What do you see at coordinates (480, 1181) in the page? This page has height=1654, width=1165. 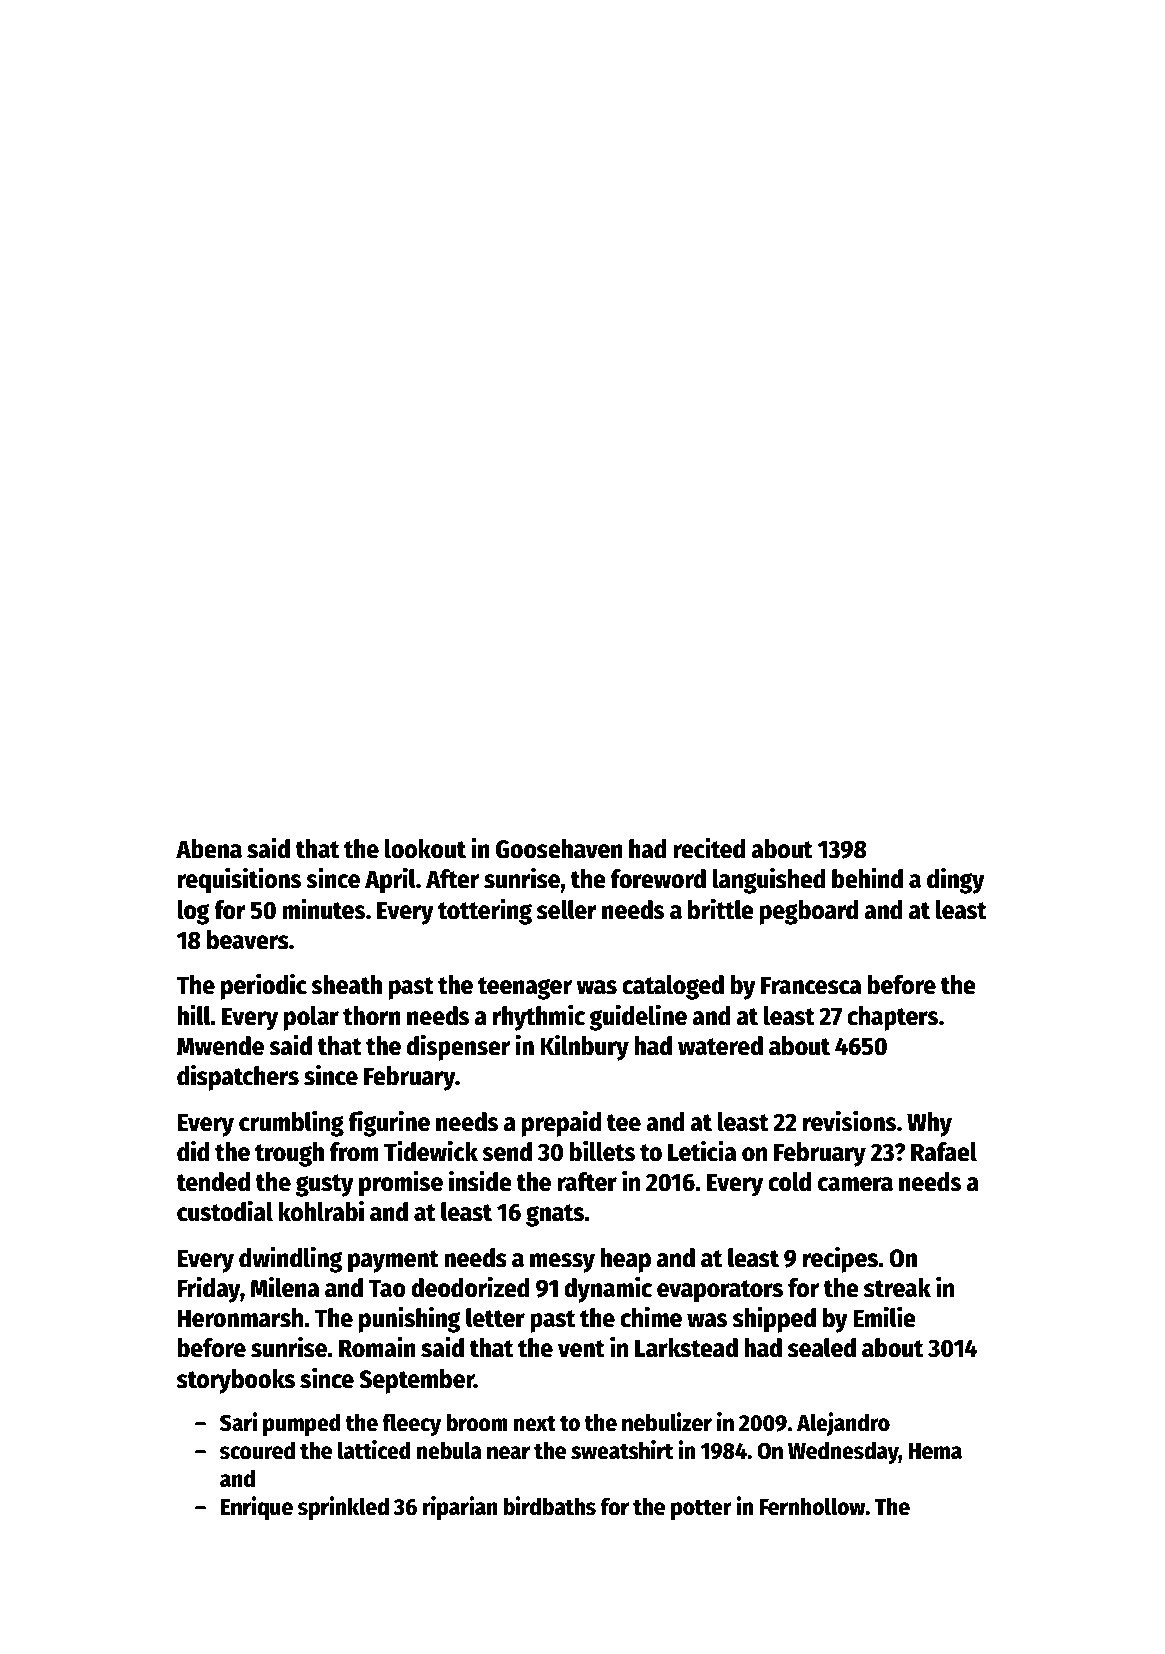 I see `inside` at bounding box center [480, 1181].
